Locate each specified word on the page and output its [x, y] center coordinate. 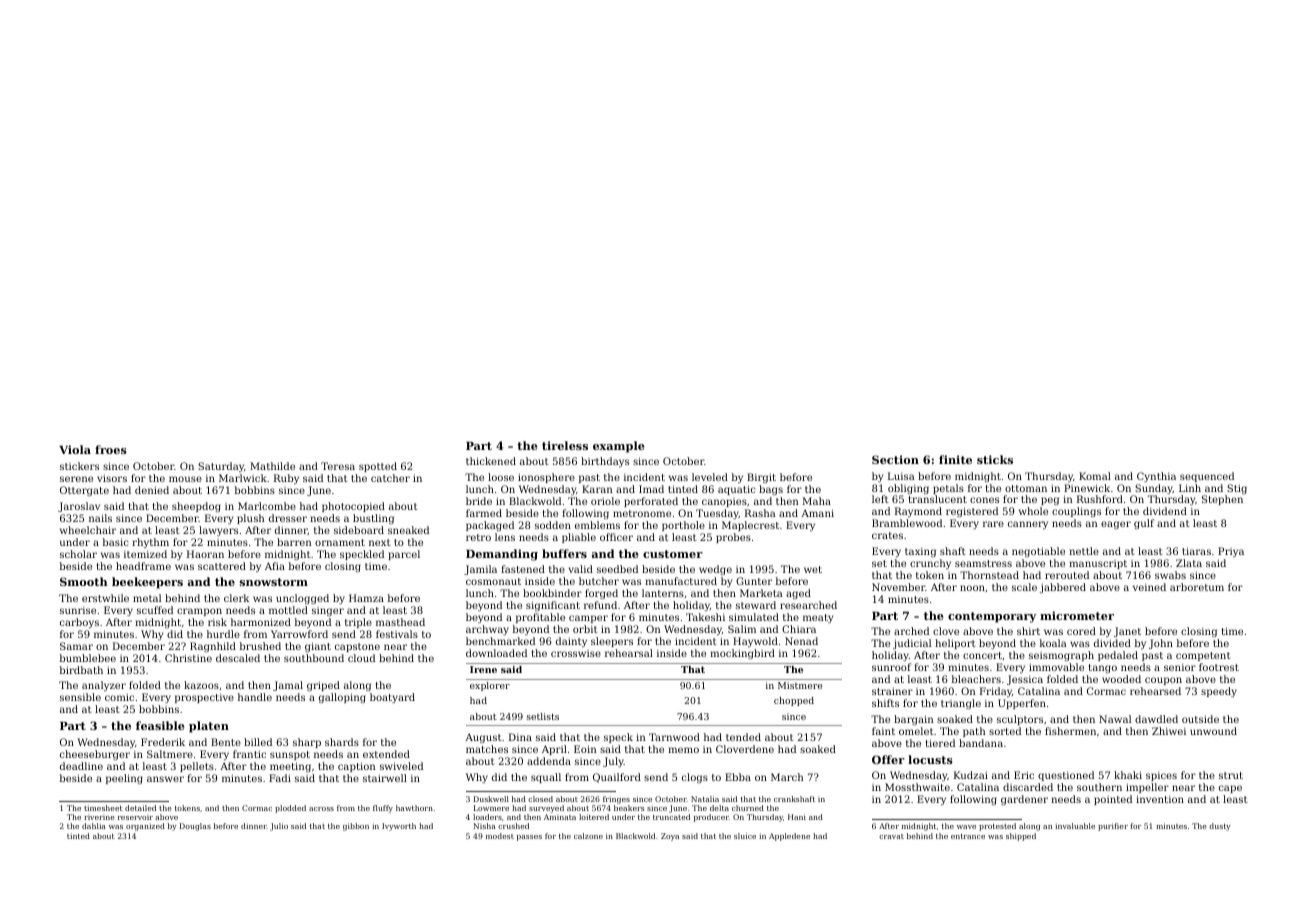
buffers [564, 553]
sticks [995, 459]
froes [111, 449]
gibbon [356, 827]
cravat [891, 836]
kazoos [201, 685]
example [619, 447]
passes [529, 838]
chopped [794, 701]
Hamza [366, 598]
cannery [1028, 525]
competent [1203, 656]
